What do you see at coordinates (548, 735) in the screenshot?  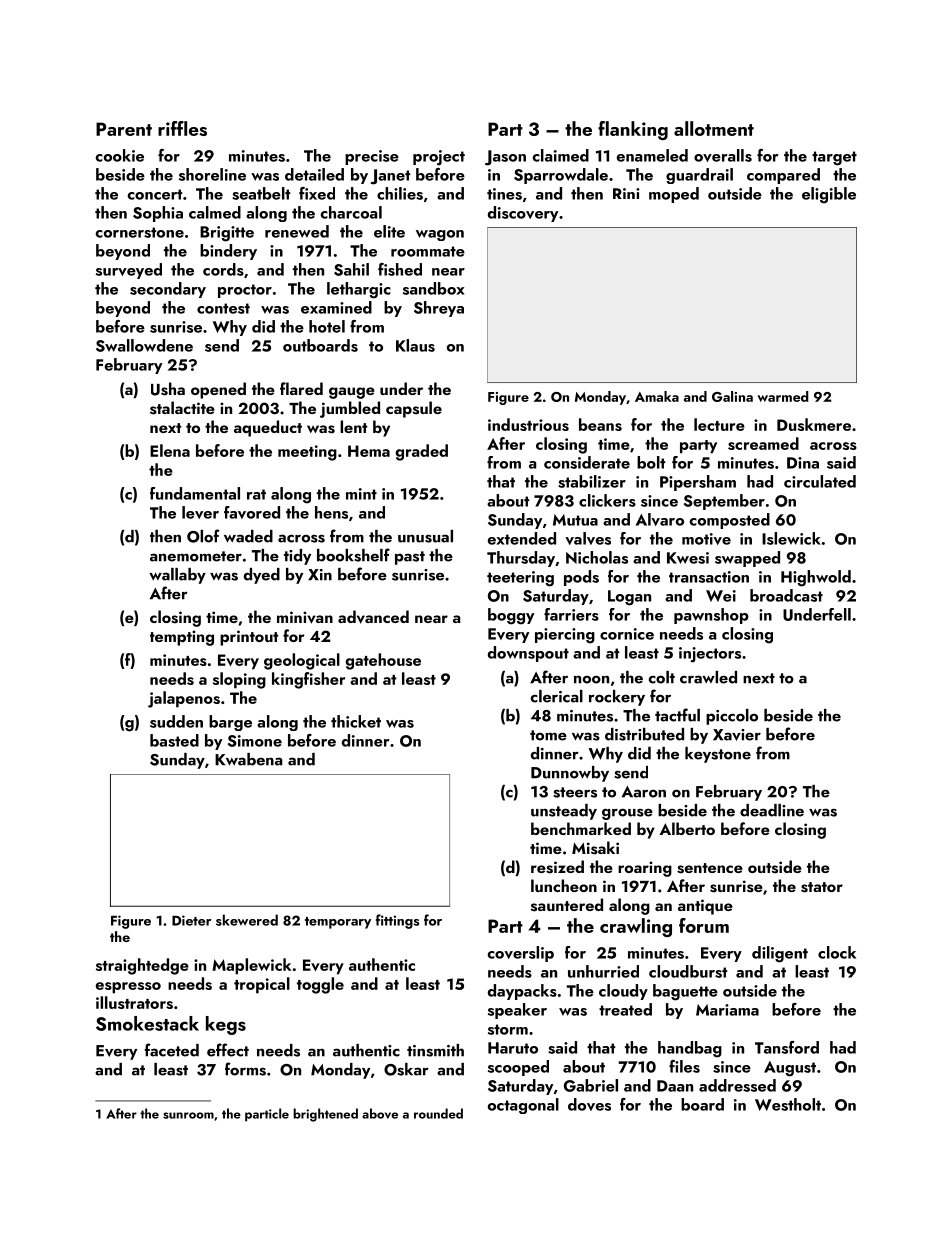 I see `tome` at bounding box center [548, 735].
